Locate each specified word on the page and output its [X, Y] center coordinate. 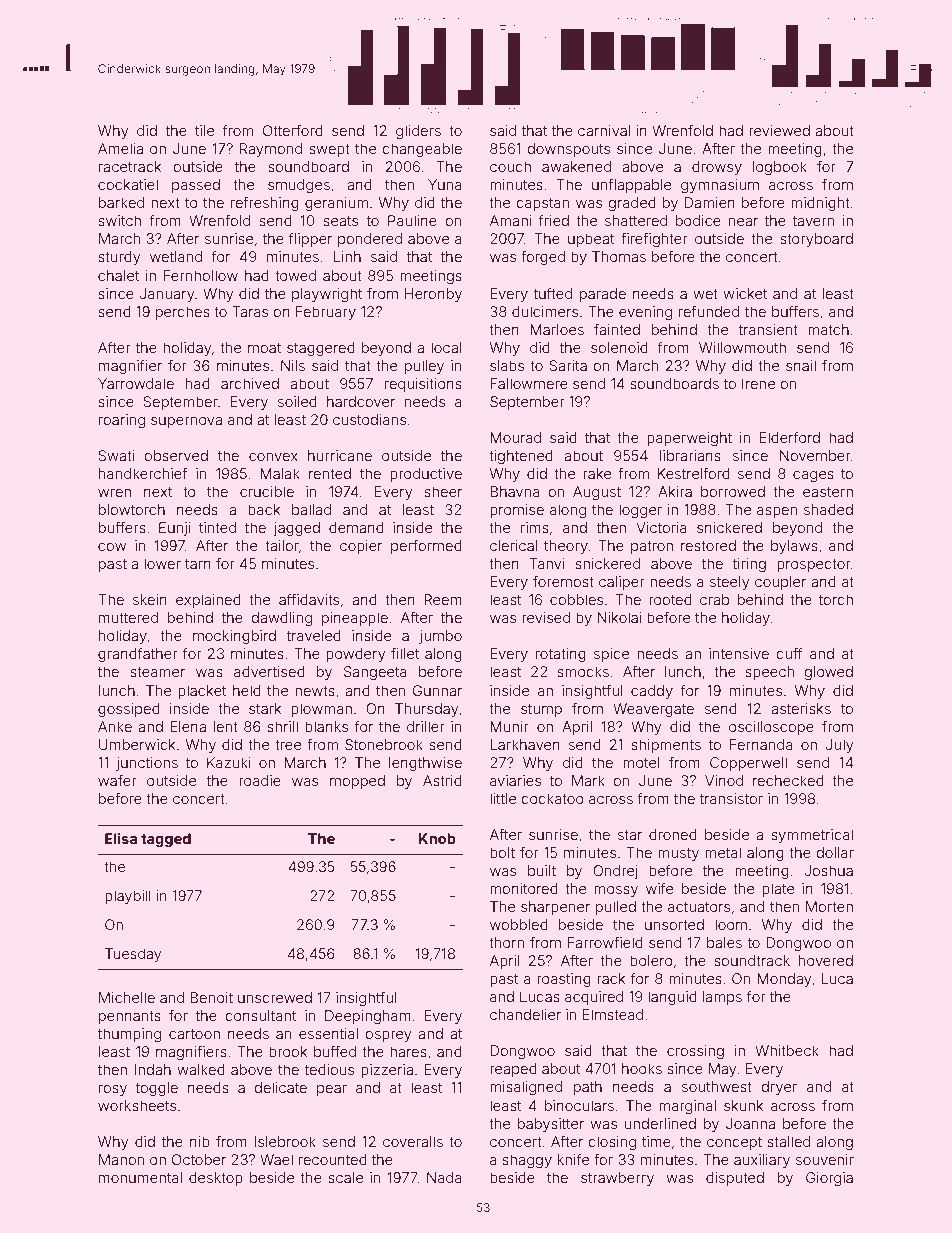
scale [345, 1177]
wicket [745, 293]
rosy [113, 1090]
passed [196, 186]
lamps [722, 998]
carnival [604, 130]
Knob [437, 838]
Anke [115, 726]
